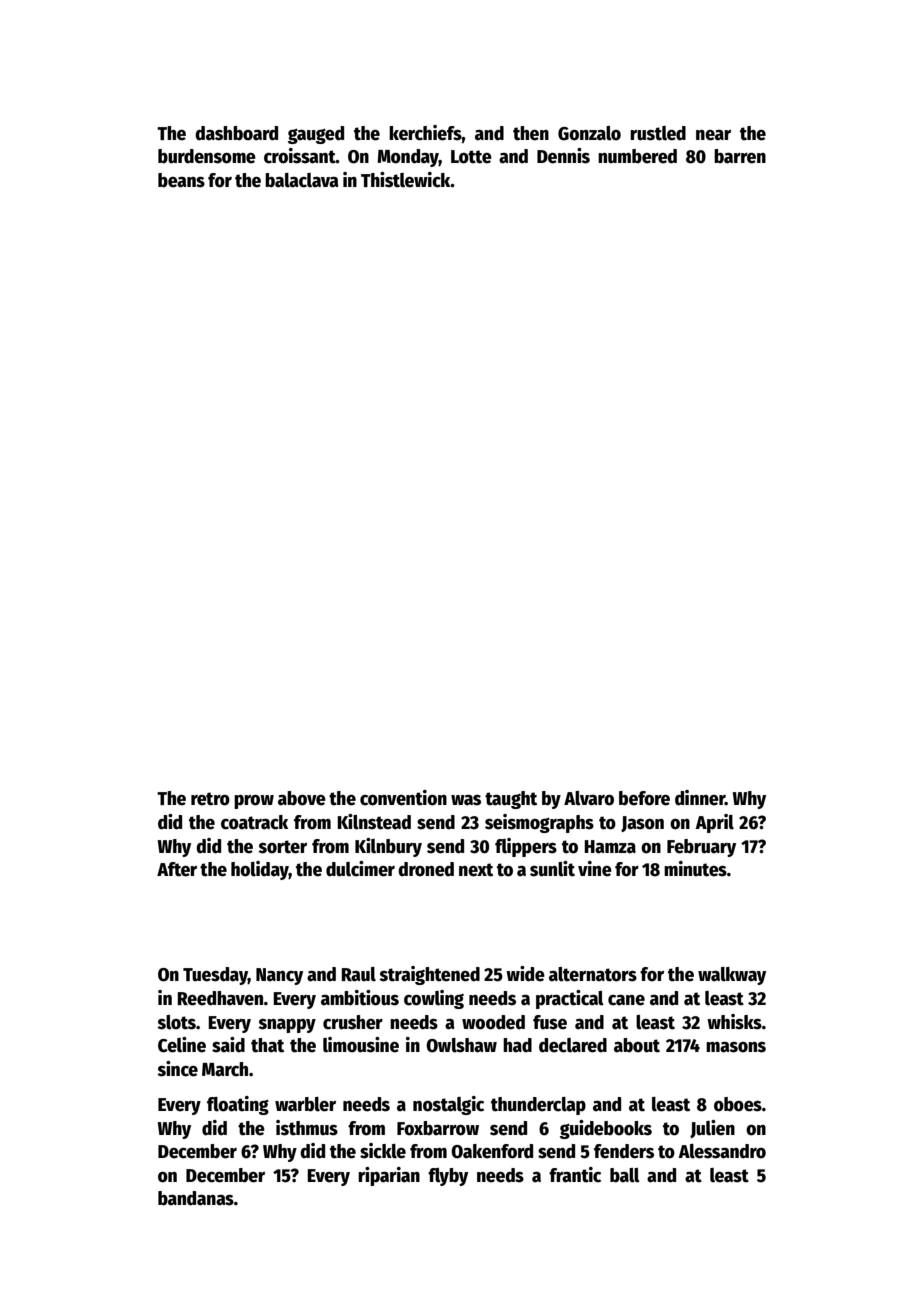  Describe the element at coordinates (637, 156) in the image. I see `numbered` at that location.
